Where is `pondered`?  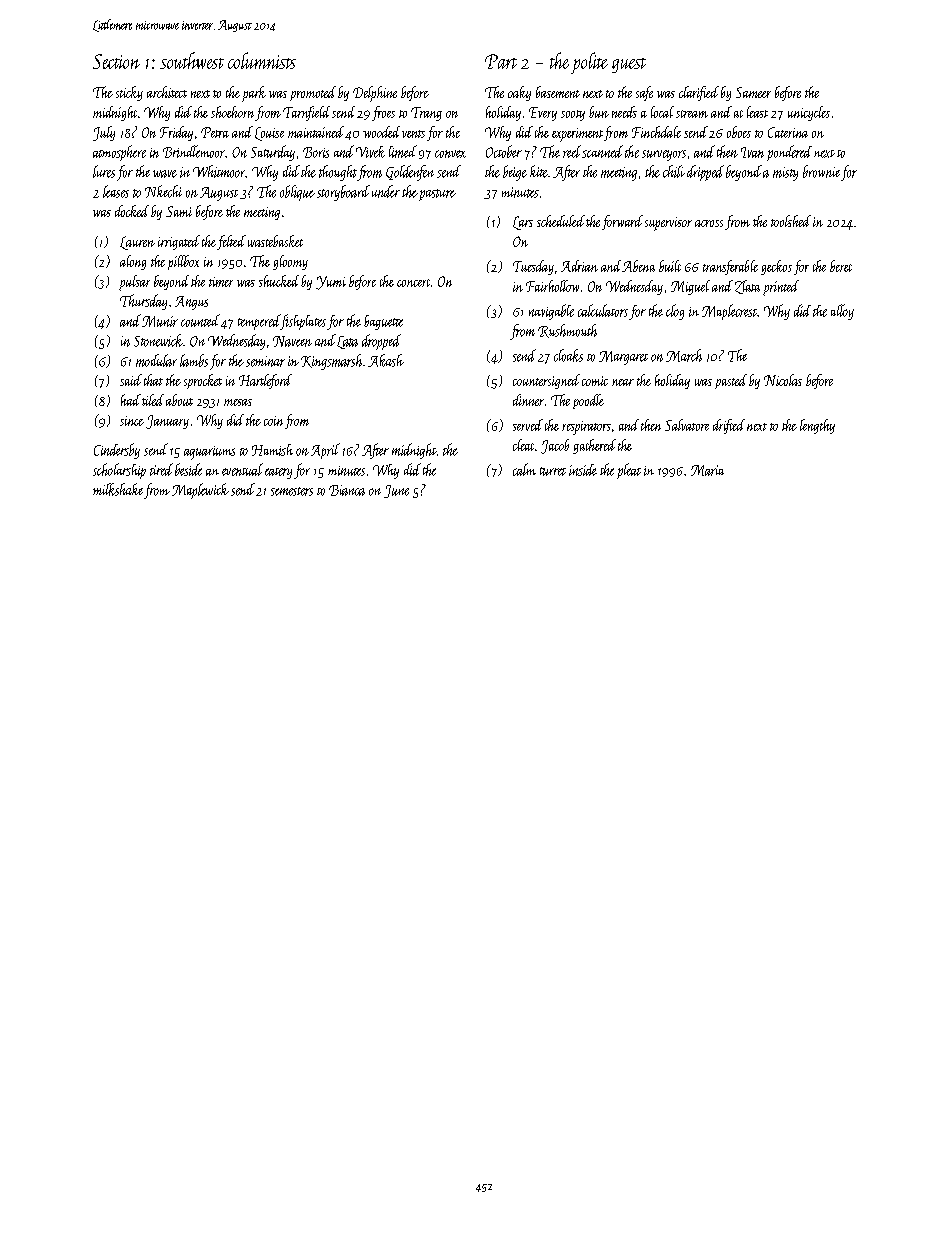 pondered is located at coordinates (789, 153).
